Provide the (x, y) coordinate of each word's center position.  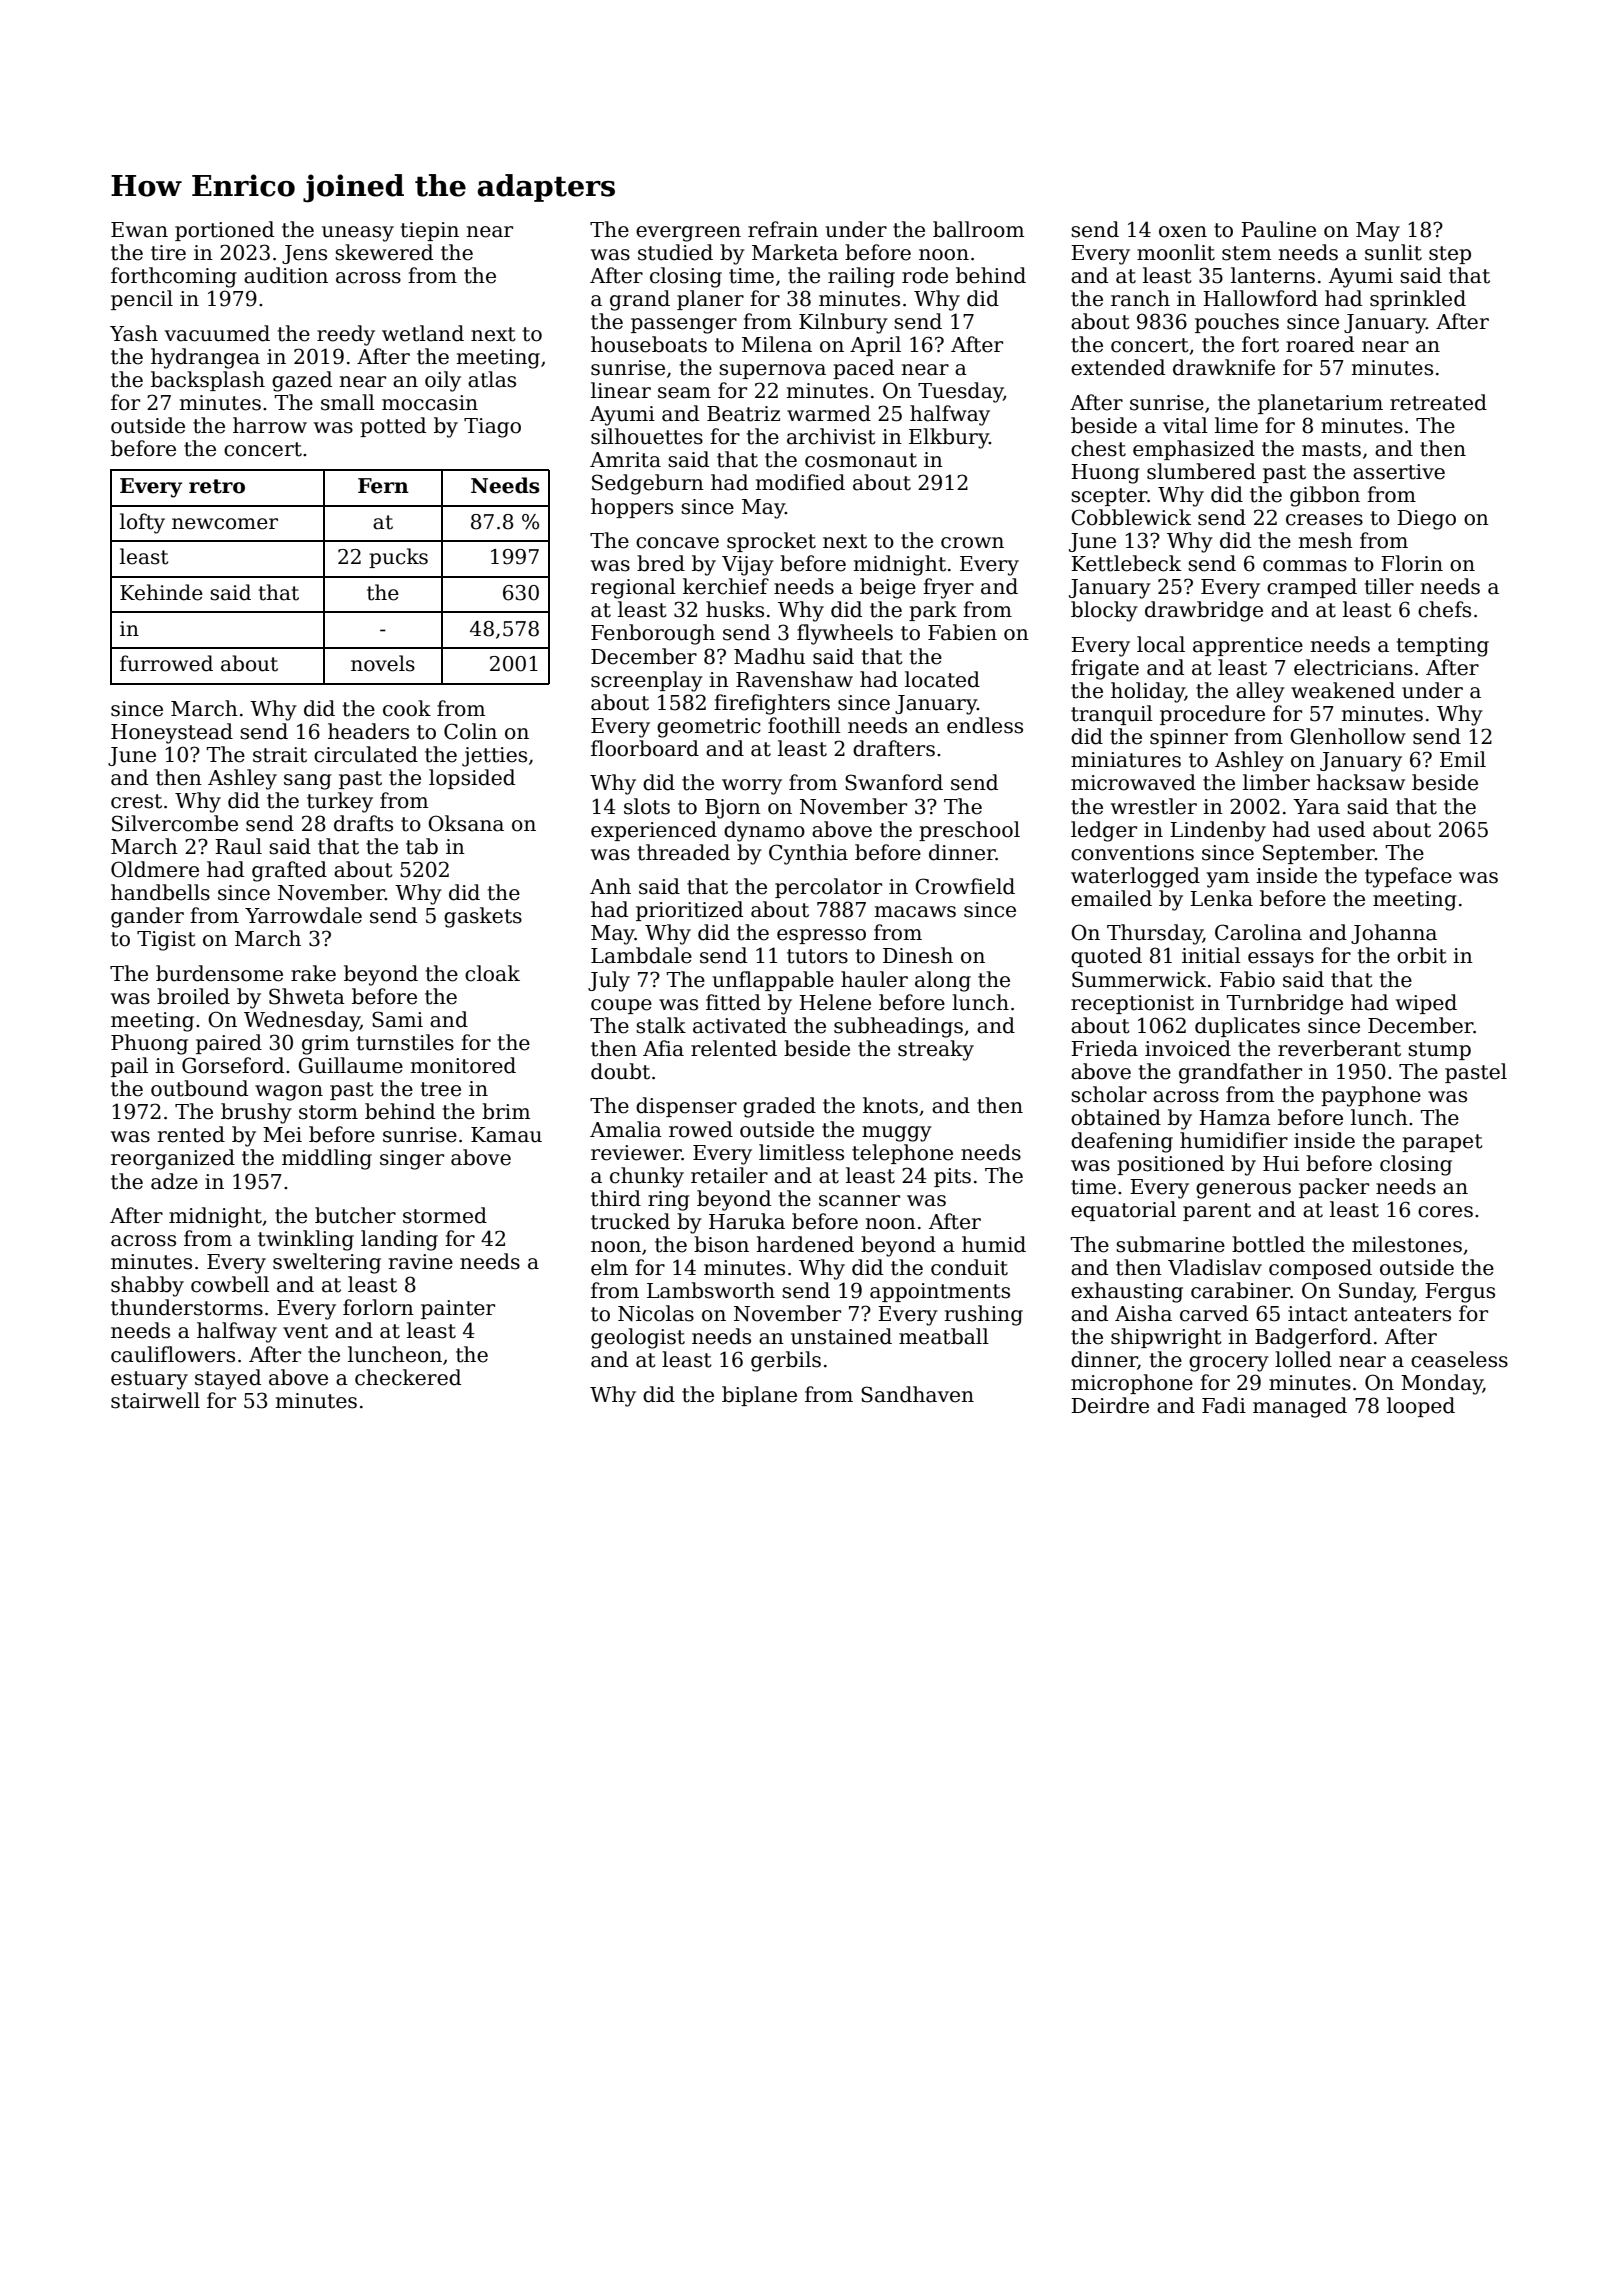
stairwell (155, 1400)
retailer (729, 1175)
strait (280, 755)
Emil (1463, 759)
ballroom (978, 229)
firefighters (772, 704)
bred (661, 563)
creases (1324, 520)
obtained (1116, 1117)
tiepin (430, 231)
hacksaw (1361, 782)
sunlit (1393, 252)
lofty (142, 523)
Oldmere (155, 869)
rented (191, 1134)
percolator (828, 888)
